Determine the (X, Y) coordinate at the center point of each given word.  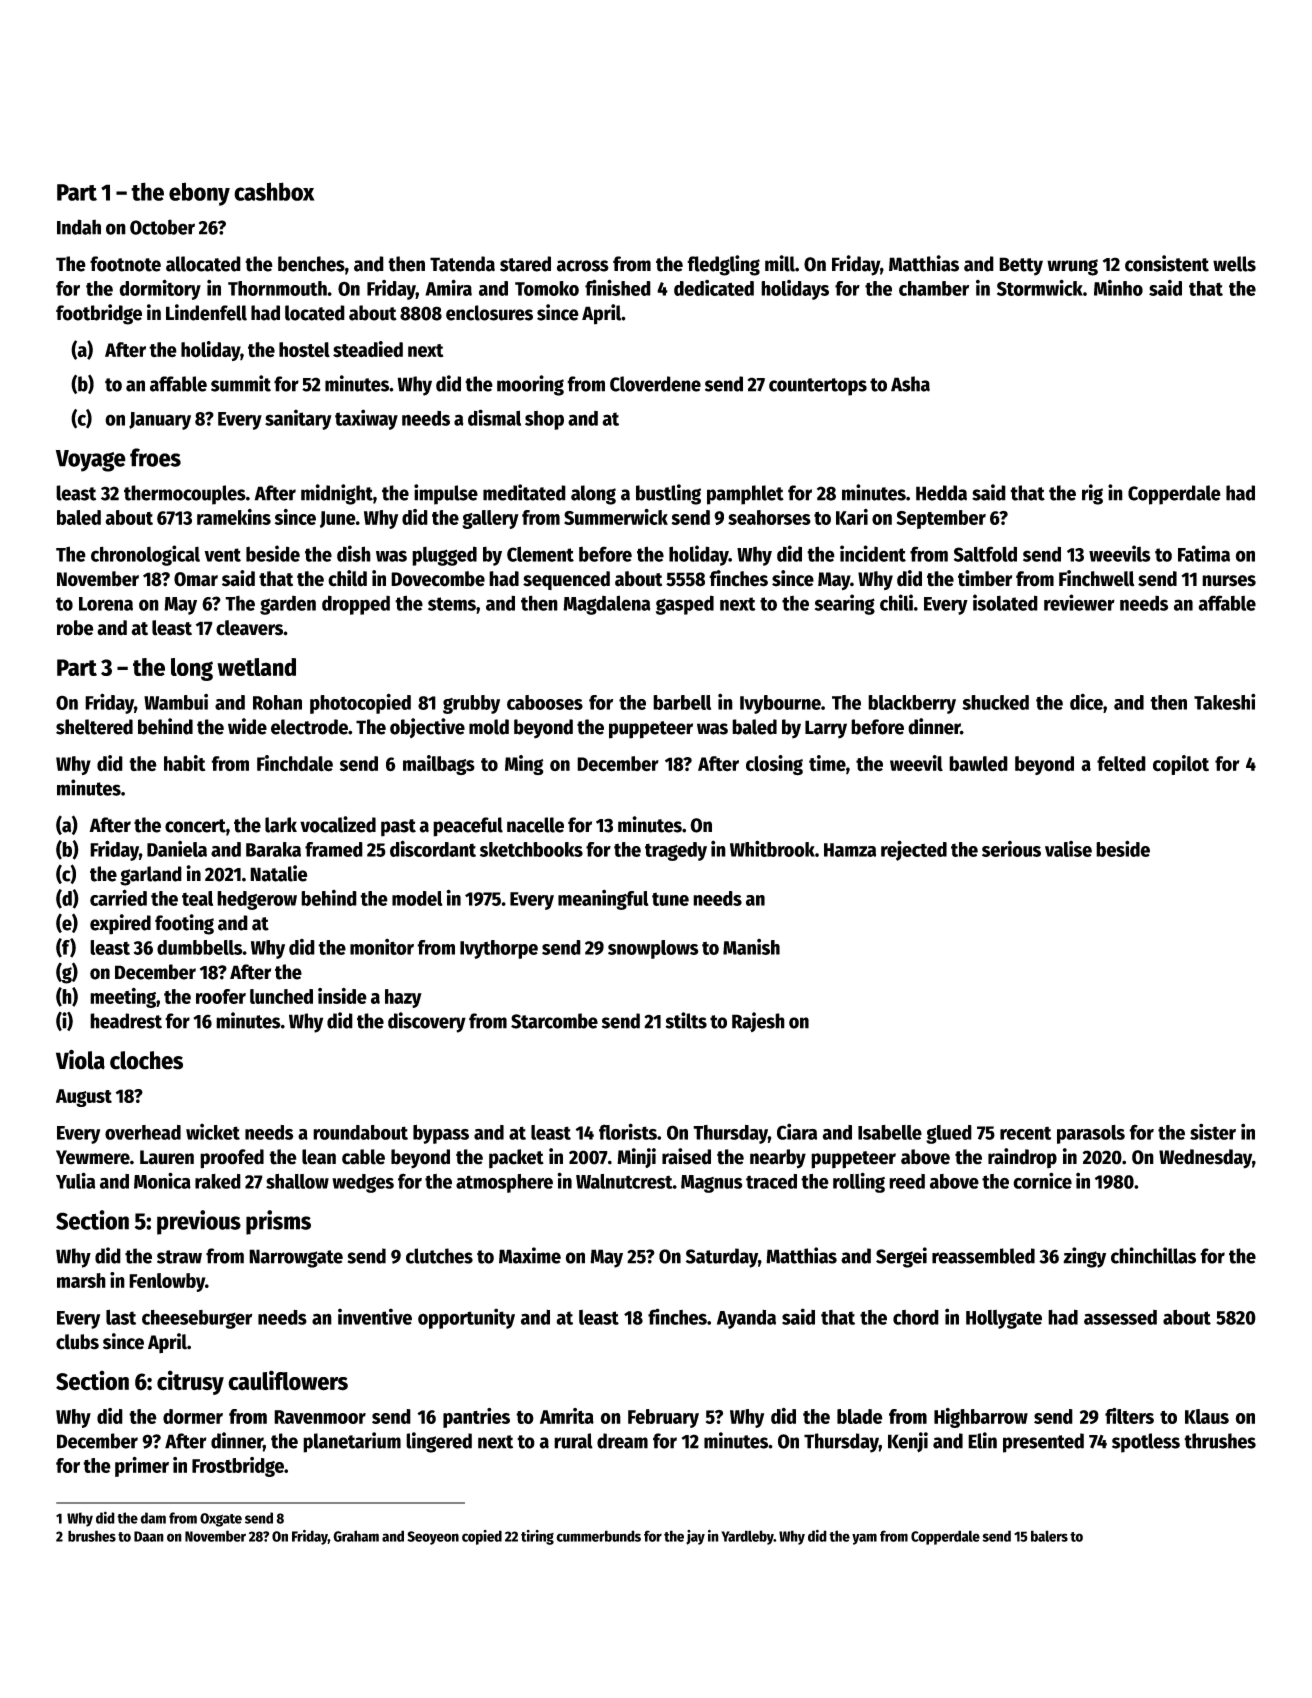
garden (288, 605)
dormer (193, 1416)
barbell (682, 702)
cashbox (274, 191)
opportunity (466, 1318)
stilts (686, 1020)
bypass (441, 1134)
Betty (1021, 266)
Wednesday (1205, 1159)
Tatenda (462, 264)
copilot (1181, 765)
